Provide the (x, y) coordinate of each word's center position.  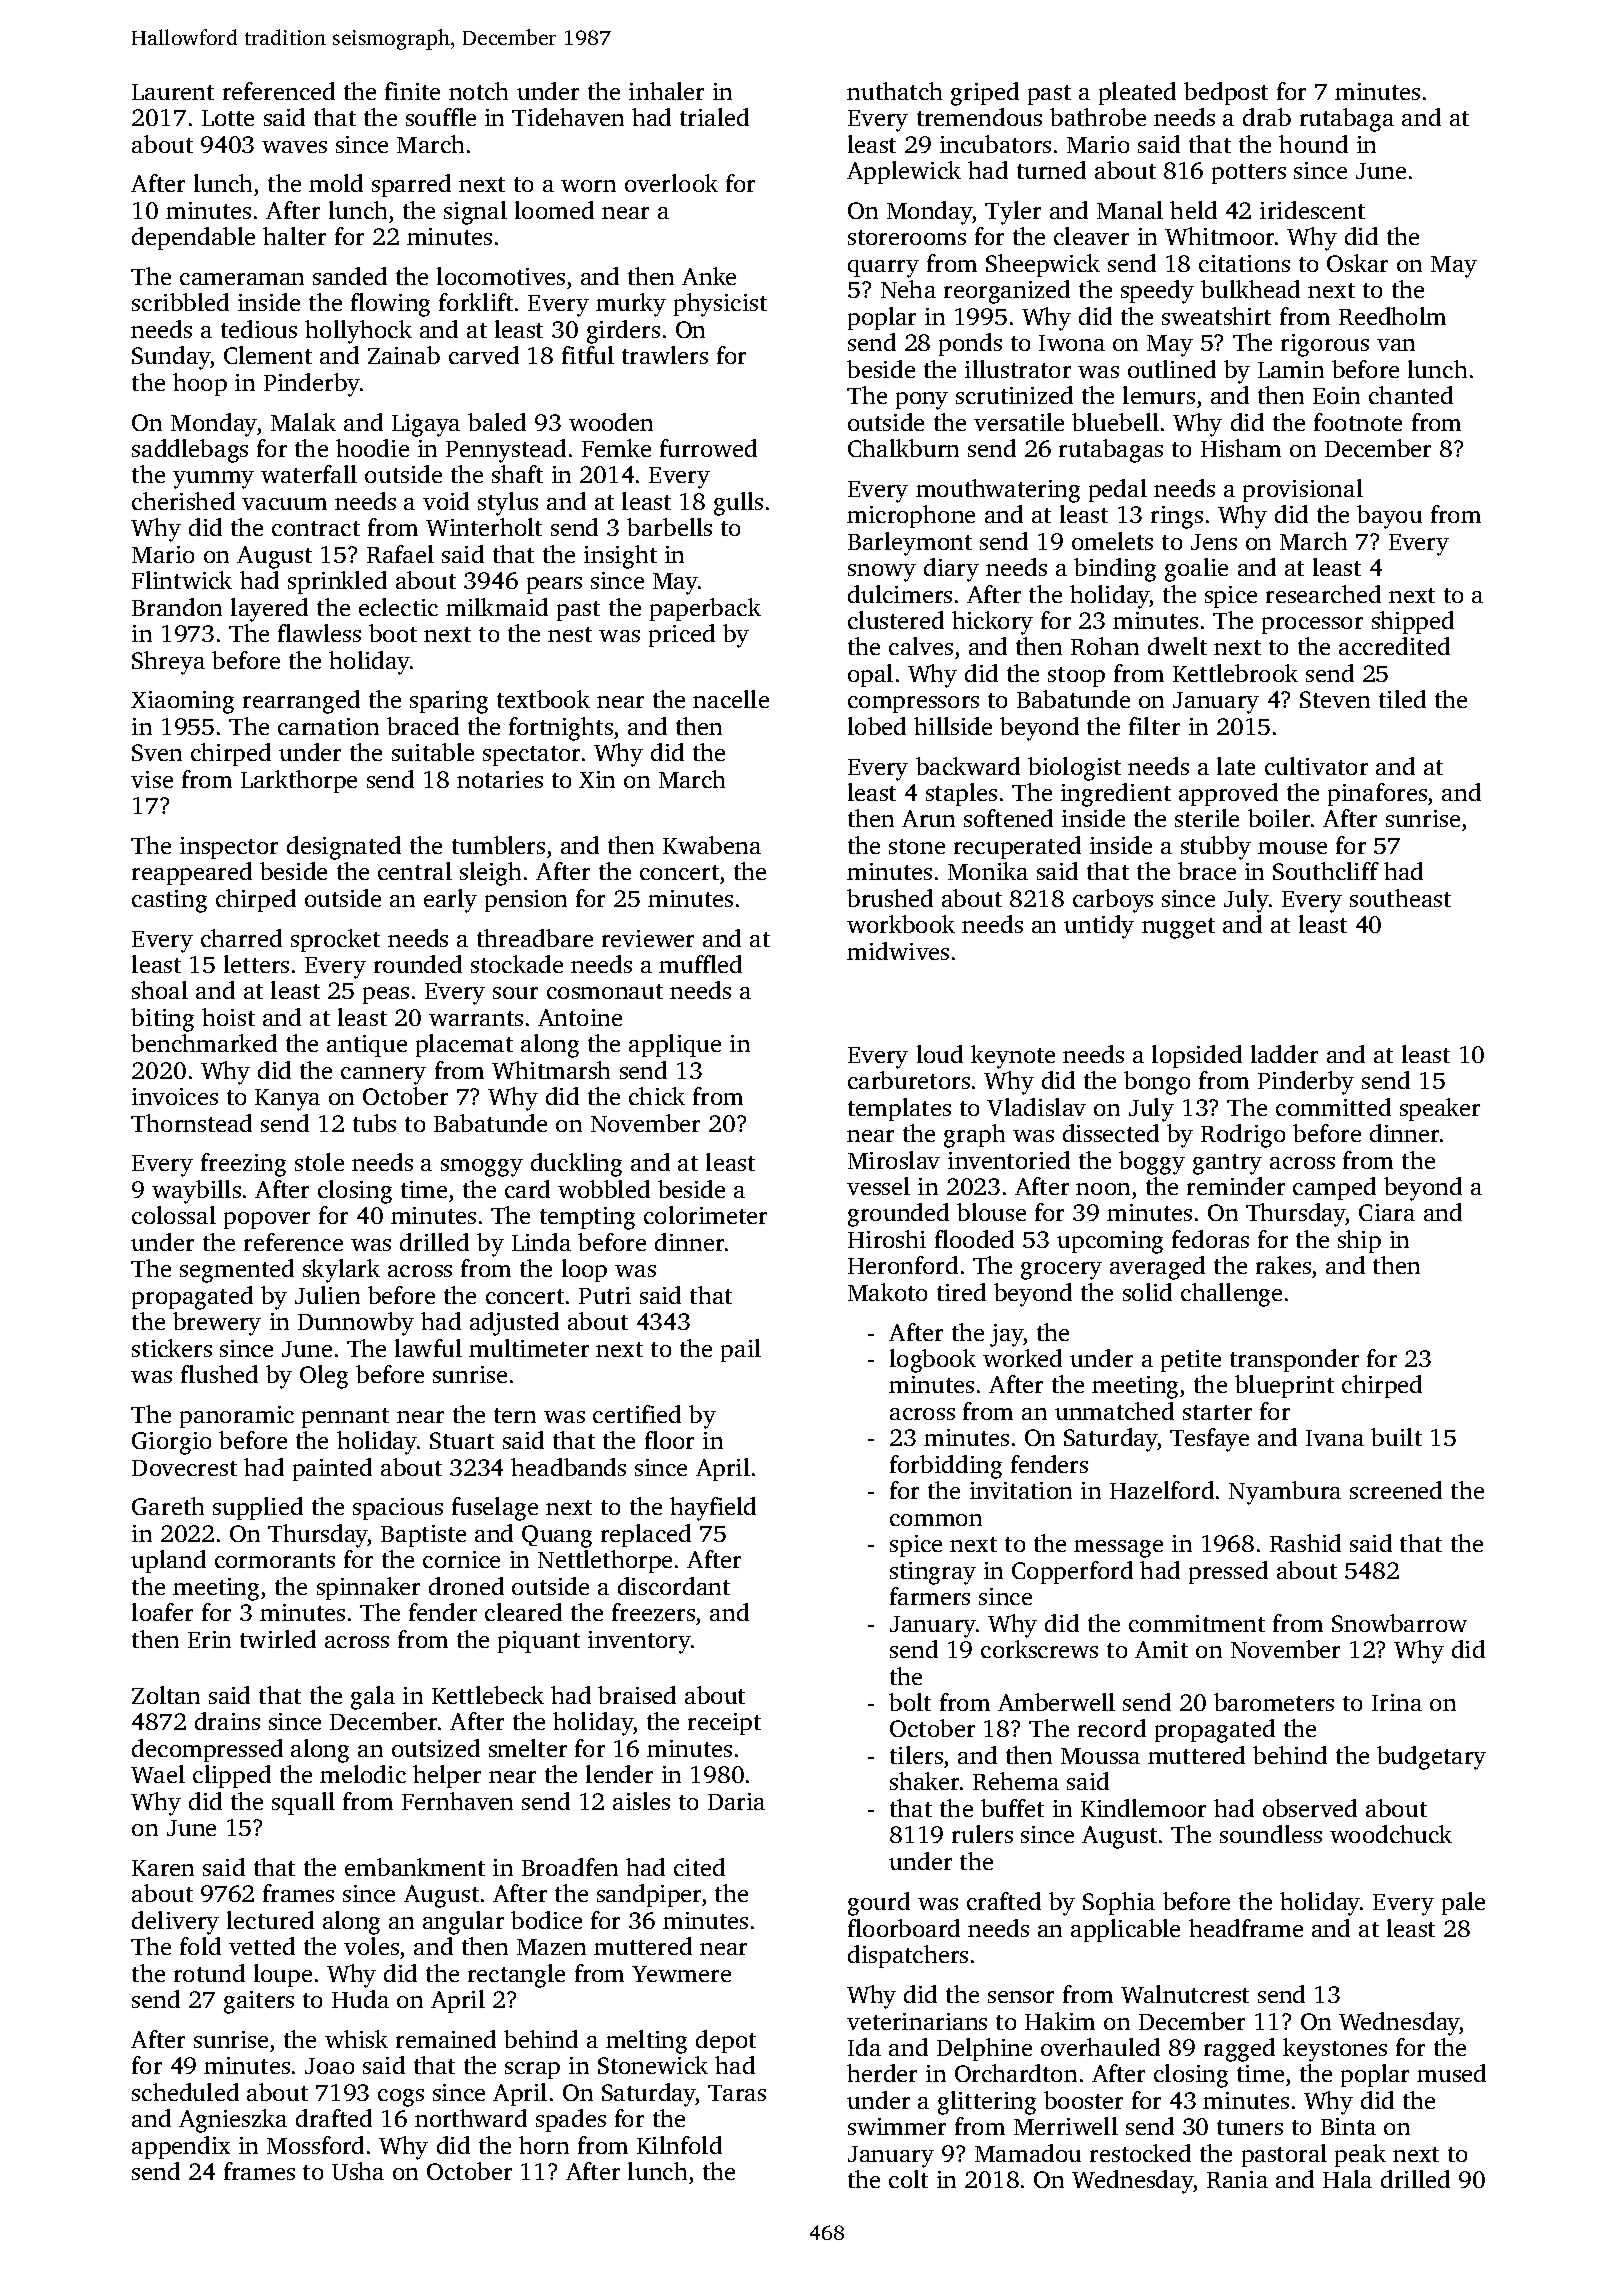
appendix (181, 2147)
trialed (714, 117)
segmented (237, 1271)
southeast (1400, 898)
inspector (229, 848)
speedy (1157, 292)
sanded (350, 276)
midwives (898, 951)
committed (1333, 1107)
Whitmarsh (551, 1070)
